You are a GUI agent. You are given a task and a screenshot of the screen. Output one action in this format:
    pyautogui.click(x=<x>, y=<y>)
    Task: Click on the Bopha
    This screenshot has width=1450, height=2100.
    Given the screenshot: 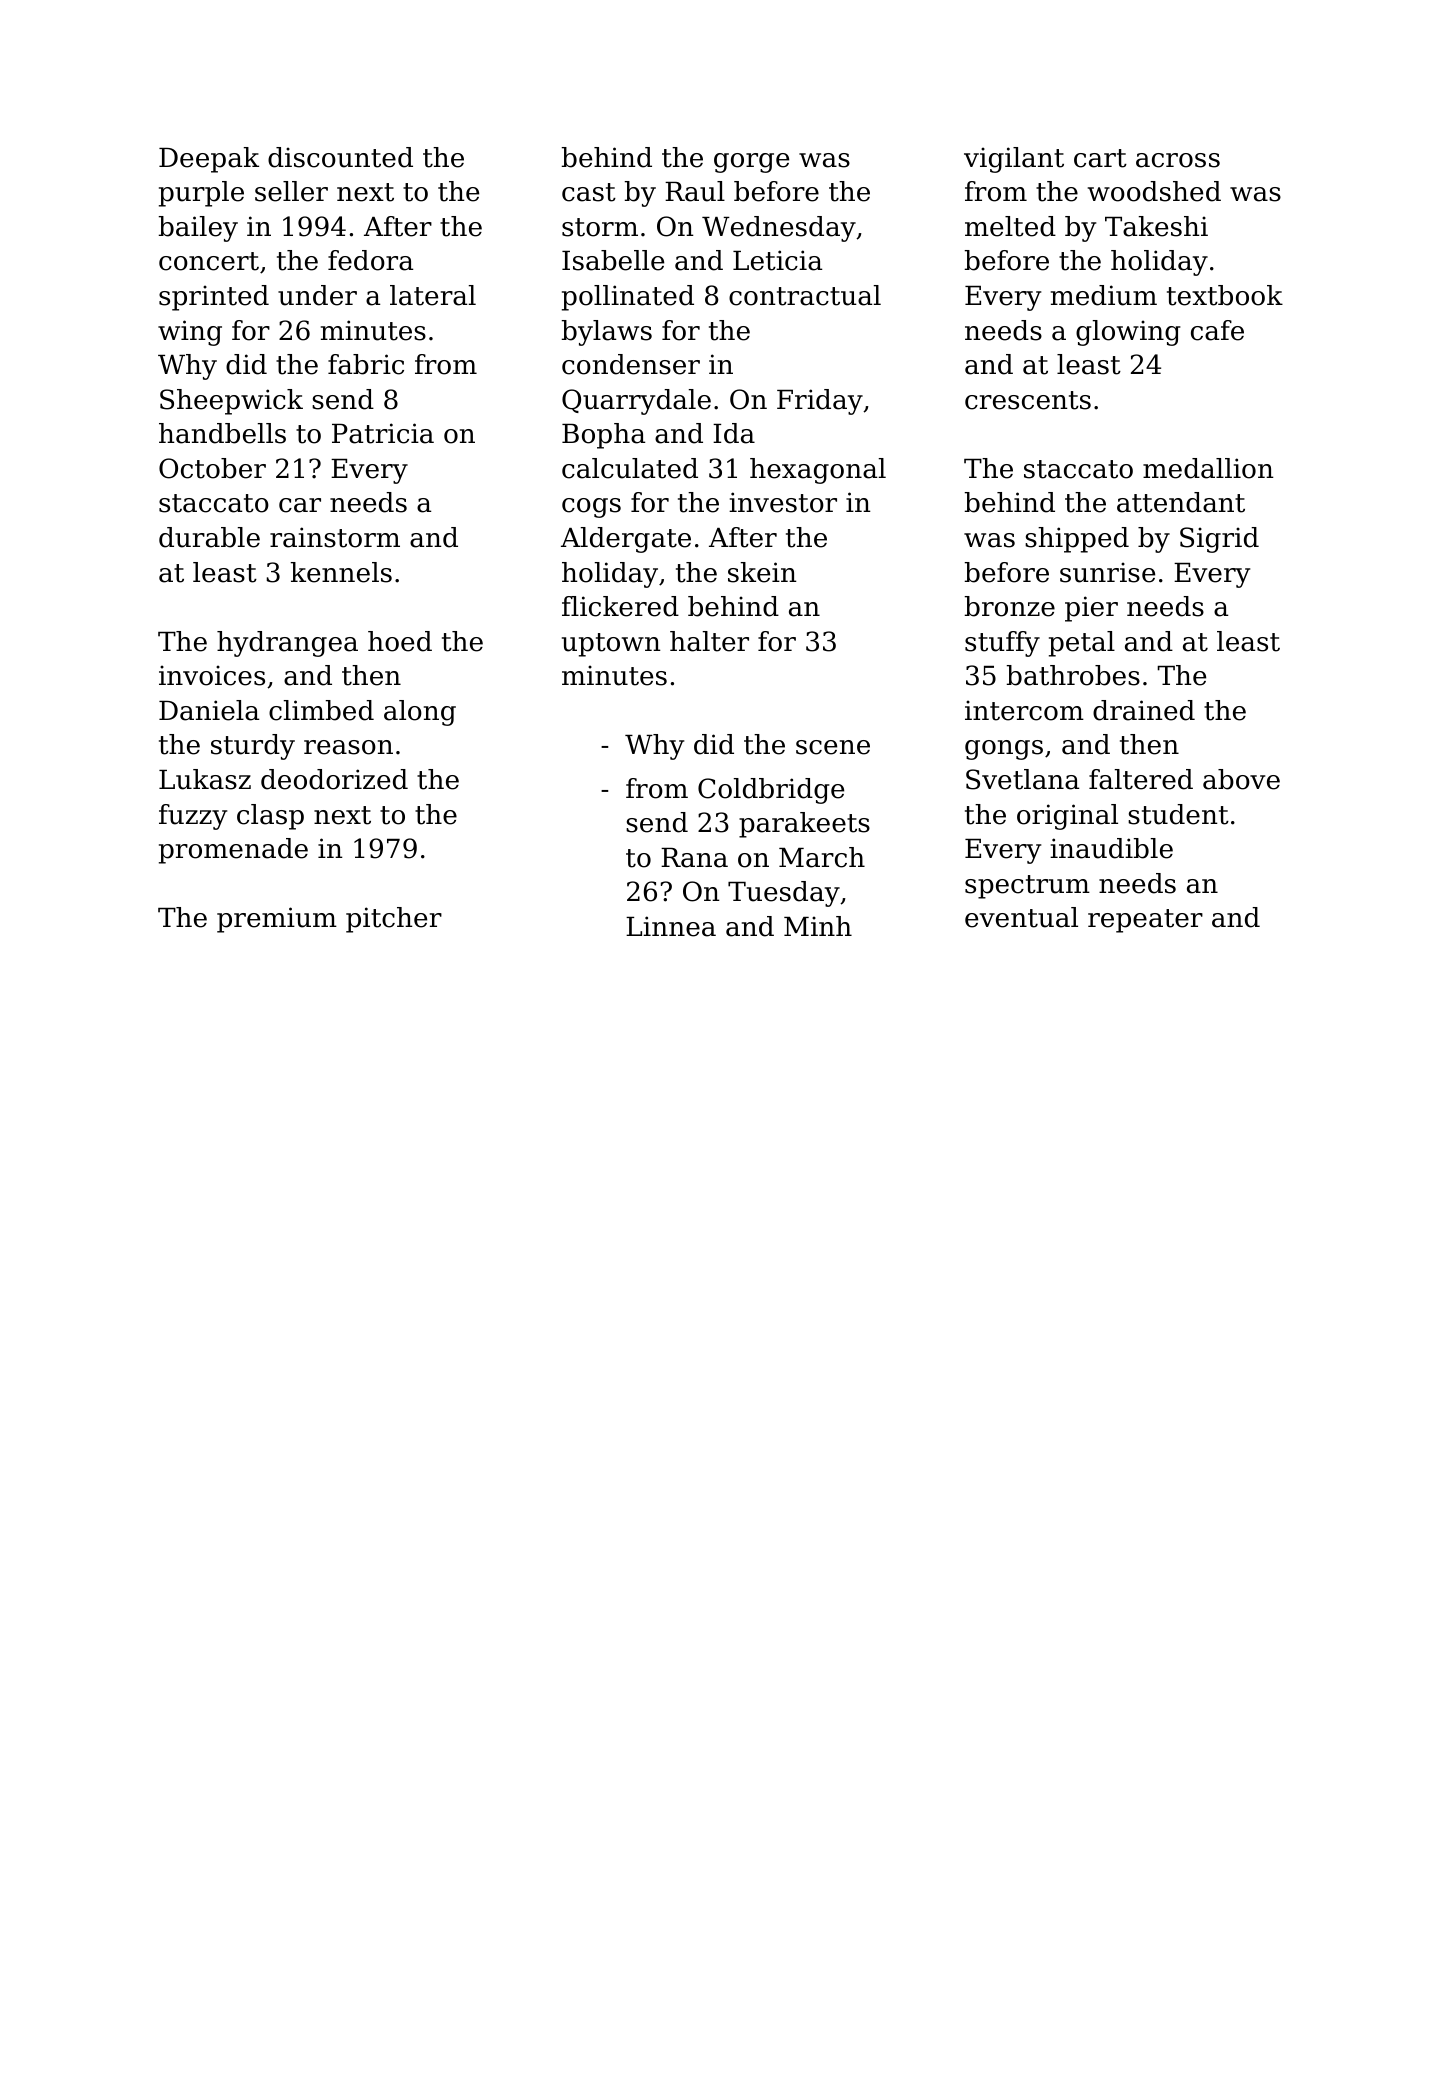 What is the action you would take?
    pyautogui.click(x=603, y=436)
